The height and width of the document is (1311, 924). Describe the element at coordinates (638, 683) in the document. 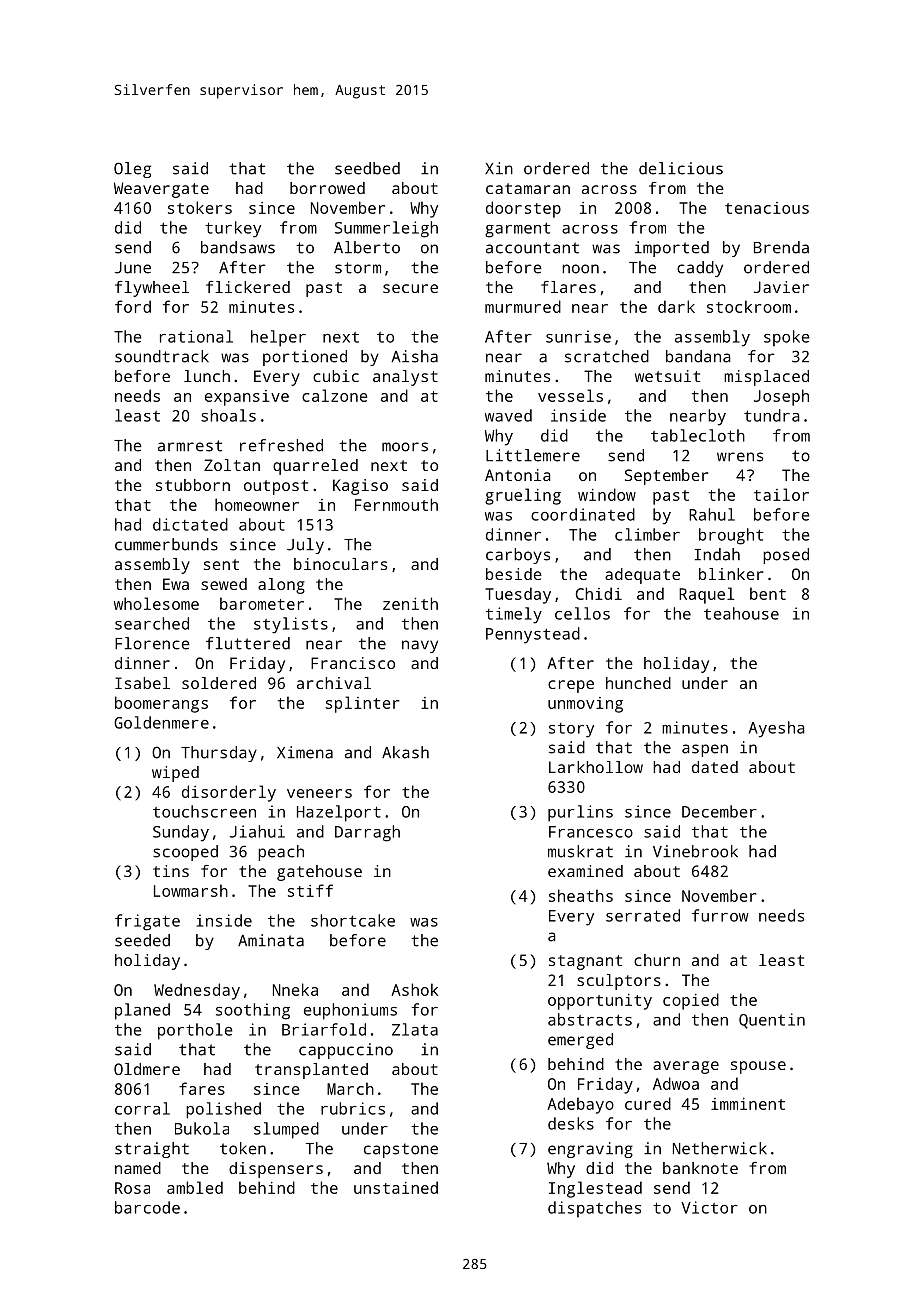

I see `hunched` at that location.
